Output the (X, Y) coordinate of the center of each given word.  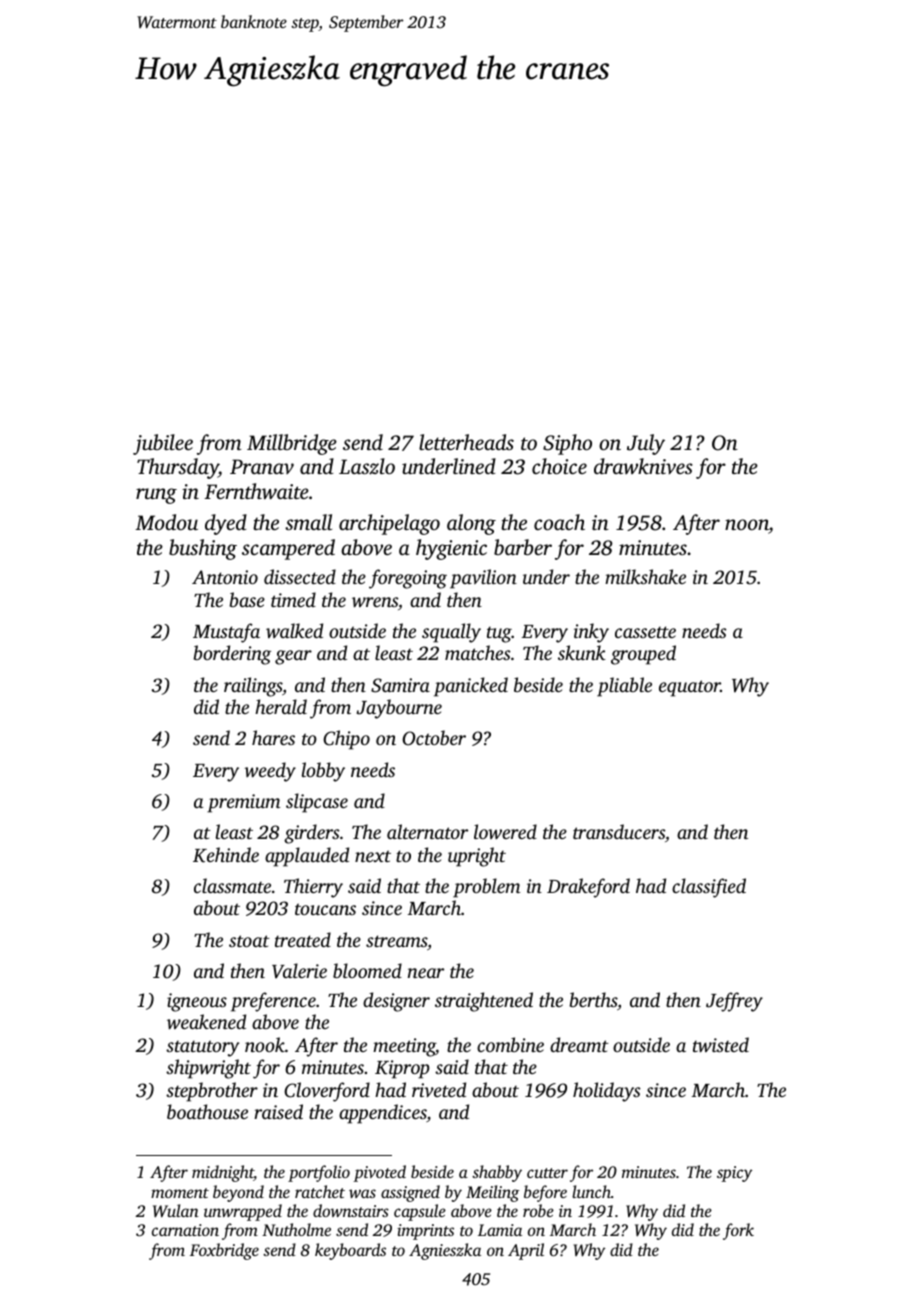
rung (156, 496)
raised (278, 1111)
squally (451, 633)
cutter (547, 1173)
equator (690, 688)
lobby (323, 772)
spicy (734, 1174)
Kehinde (226, 855)
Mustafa (226, 633)
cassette (645, 632)
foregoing (408, 579)
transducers (619, 831)
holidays (607, 1092)
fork (738, 1231)
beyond (238, 1193)
